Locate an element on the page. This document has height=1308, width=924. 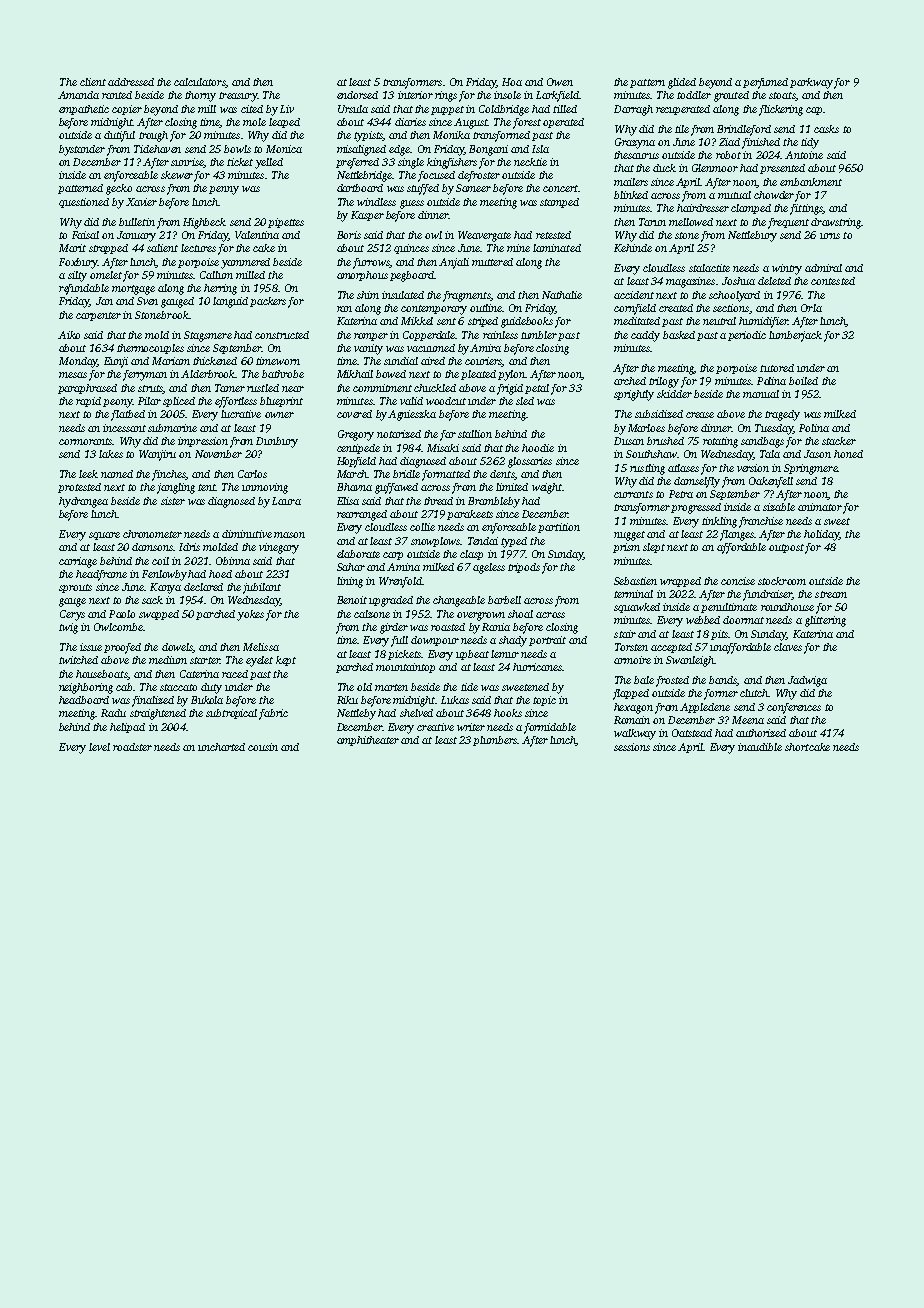
Pilar is located at coordinates (149, 401).
